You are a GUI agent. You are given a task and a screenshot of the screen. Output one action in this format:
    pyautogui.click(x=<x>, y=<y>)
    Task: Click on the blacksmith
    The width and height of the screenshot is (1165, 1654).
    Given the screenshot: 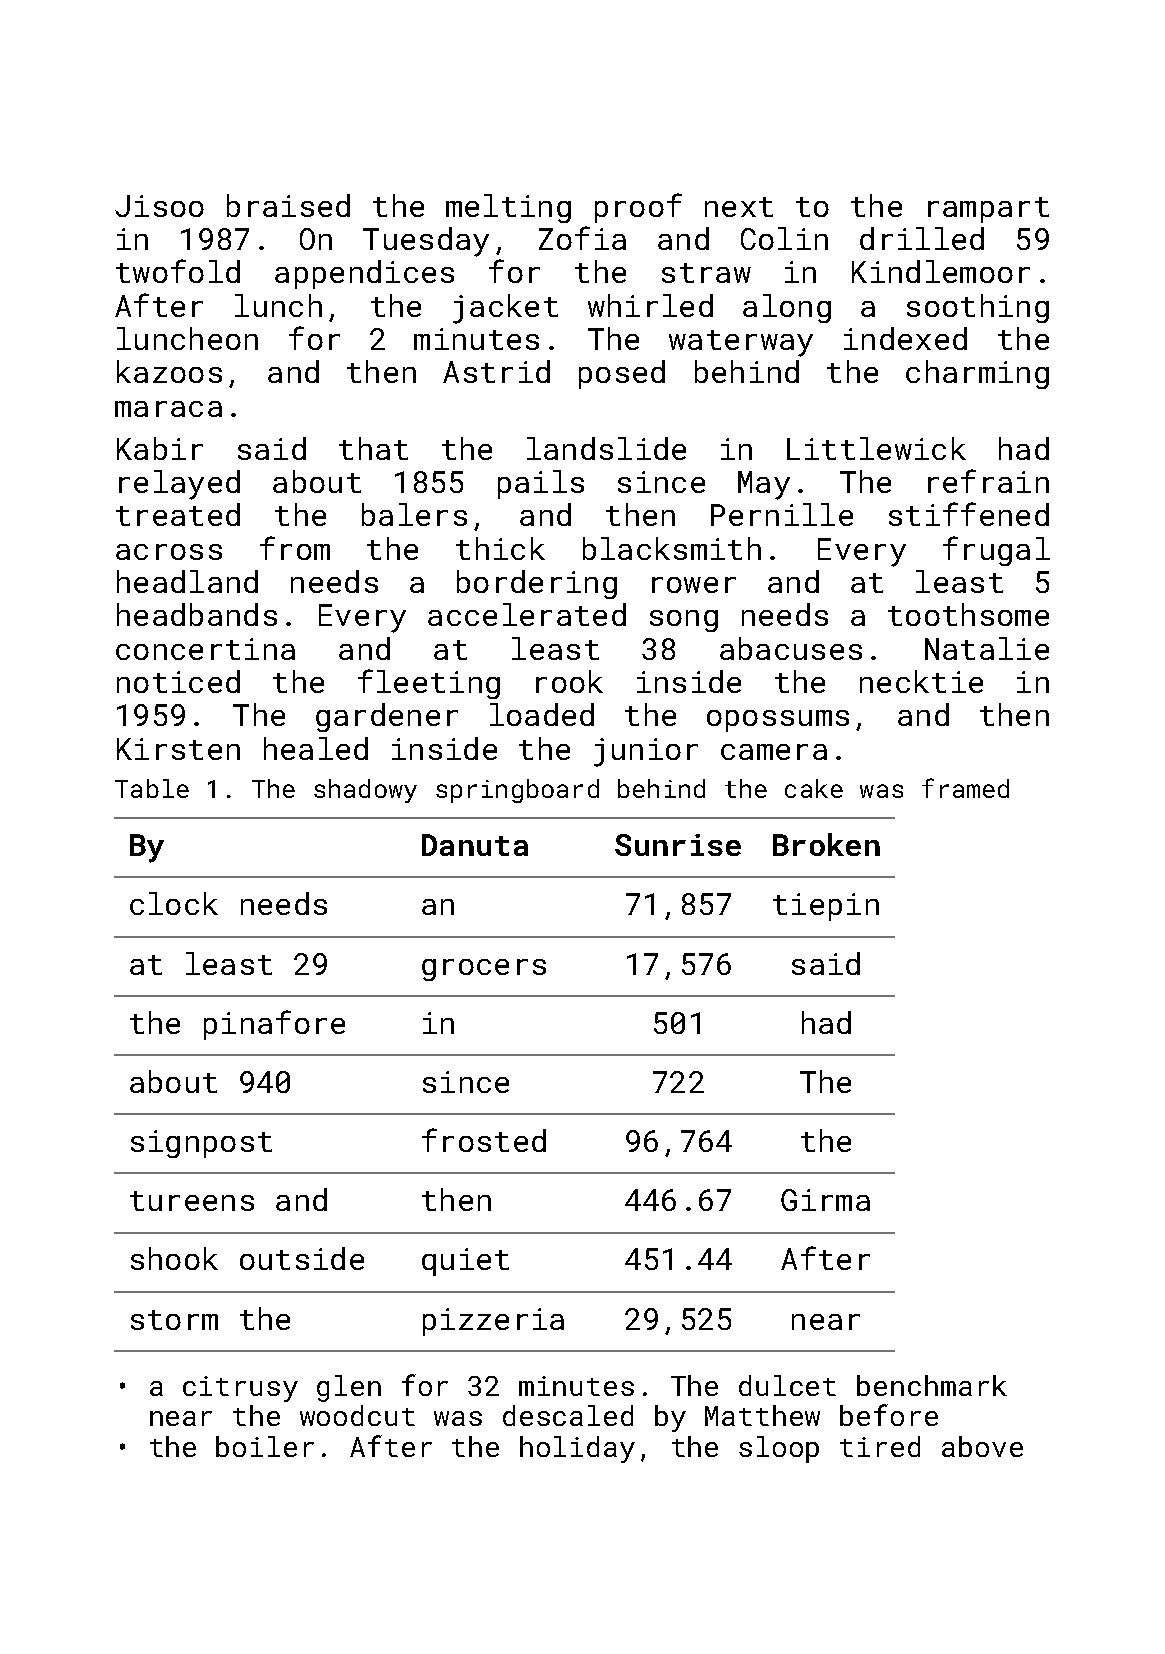 What is the action you would take?
    pyautogui.click(x=672, y=548)
